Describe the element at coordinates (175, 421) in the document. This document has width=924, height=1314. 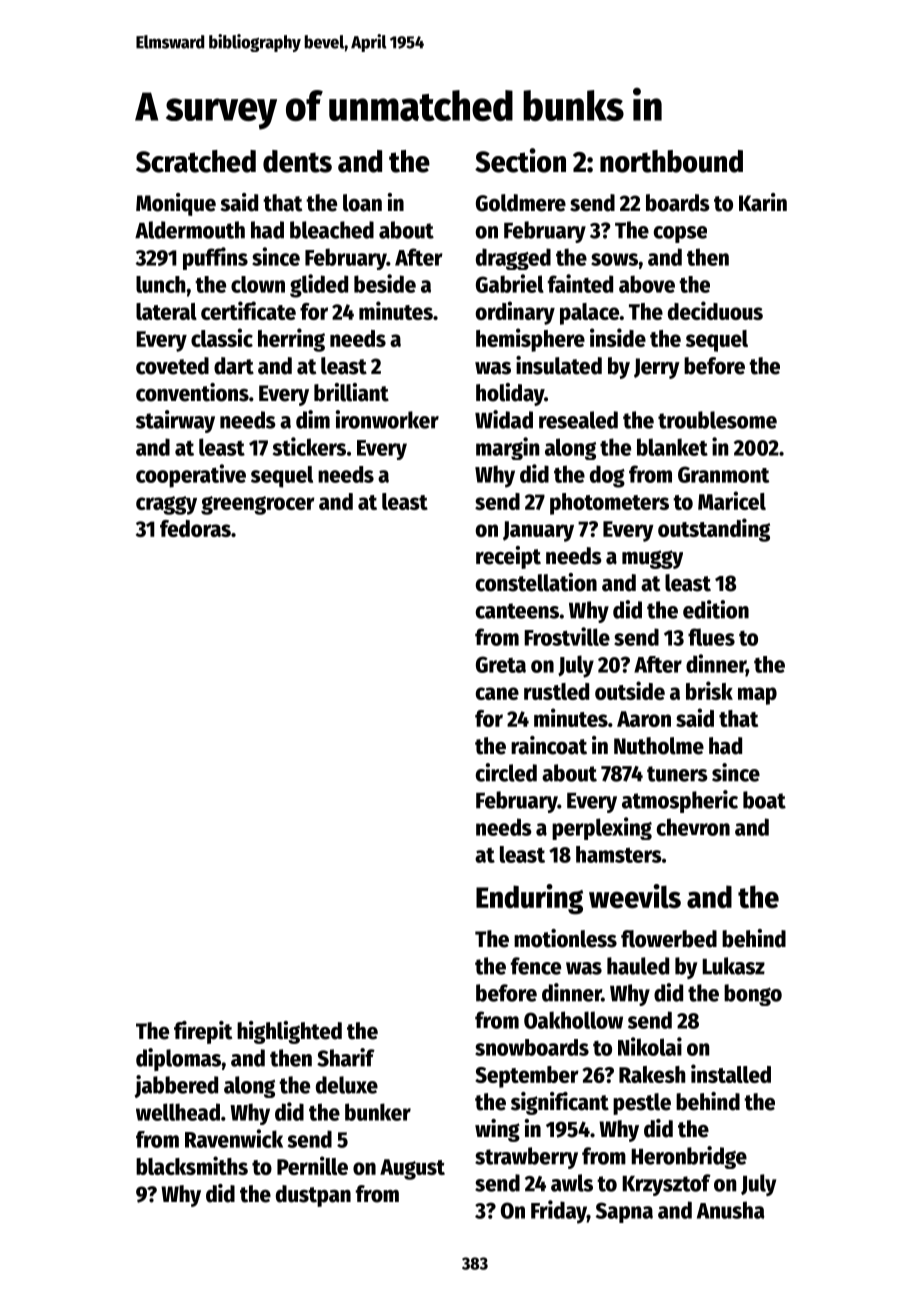
I see `stairway` at that location.
